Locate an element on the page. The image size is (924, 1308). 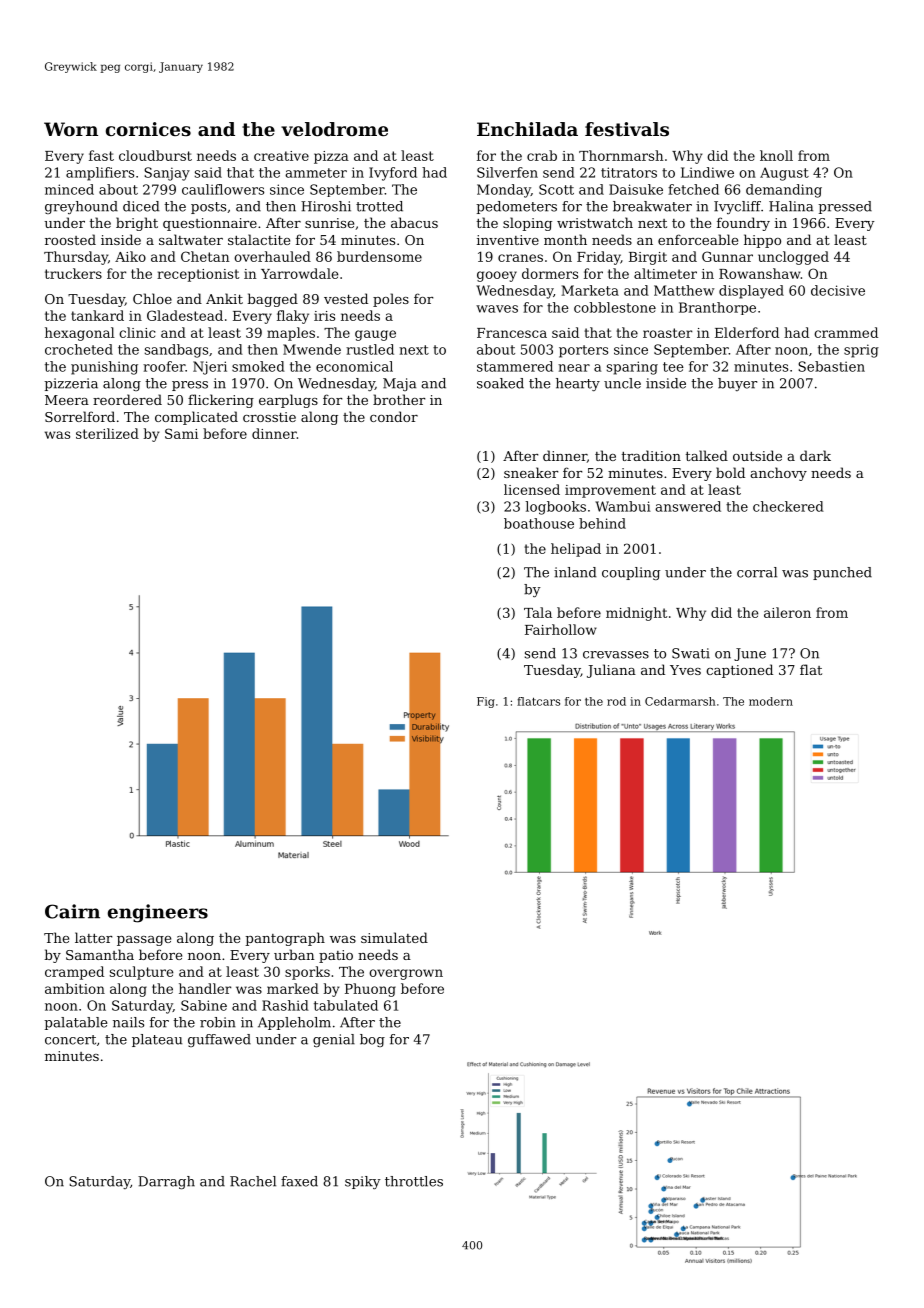
condor is located at coordinates (394, 416).
